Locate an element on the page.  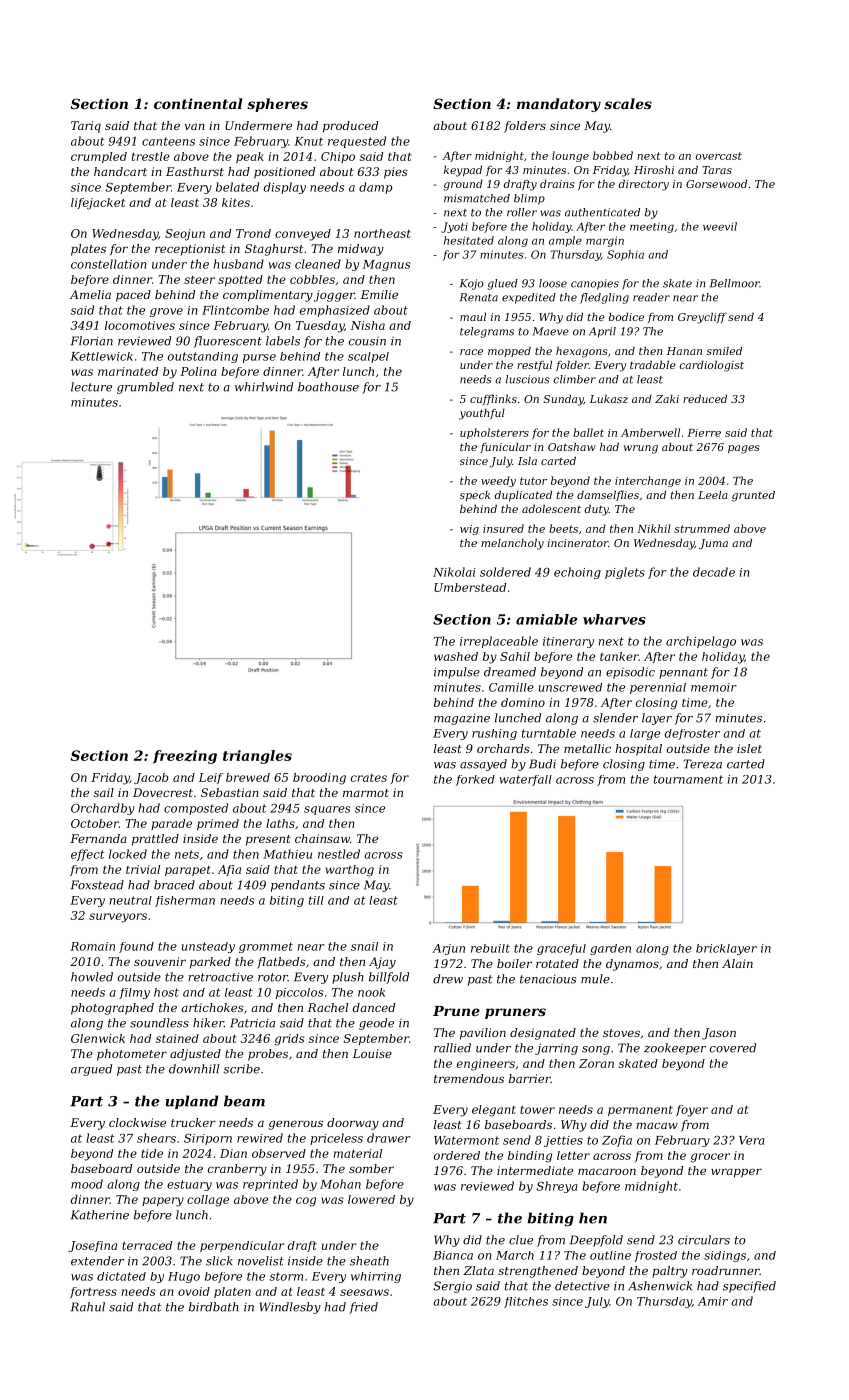
keypad is located at coordinates (463, 171).
